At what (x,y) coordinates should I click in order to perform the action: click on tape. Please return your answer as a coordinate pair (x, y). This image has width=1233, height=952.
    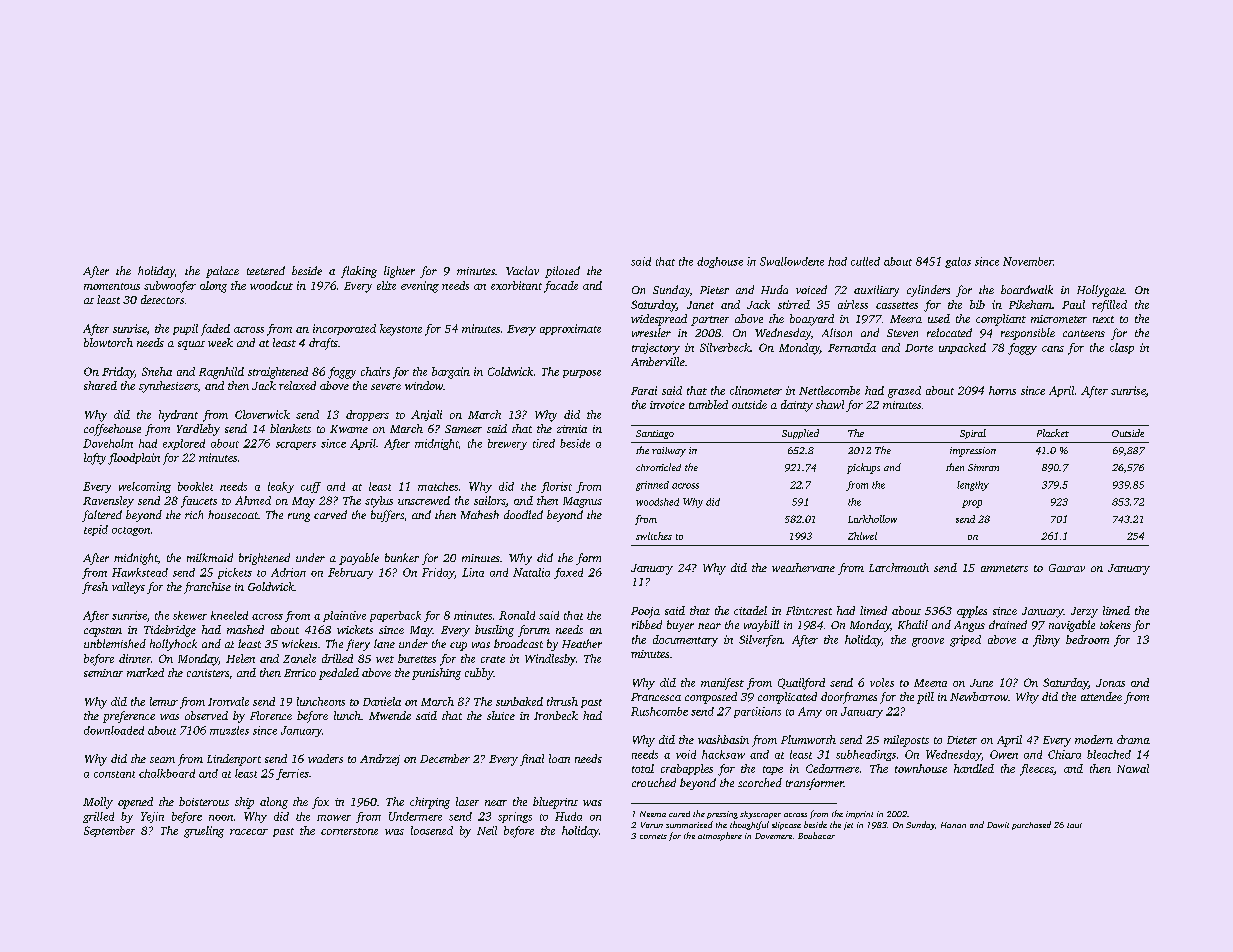
    Looking at the image, I should click on (773, 770).
